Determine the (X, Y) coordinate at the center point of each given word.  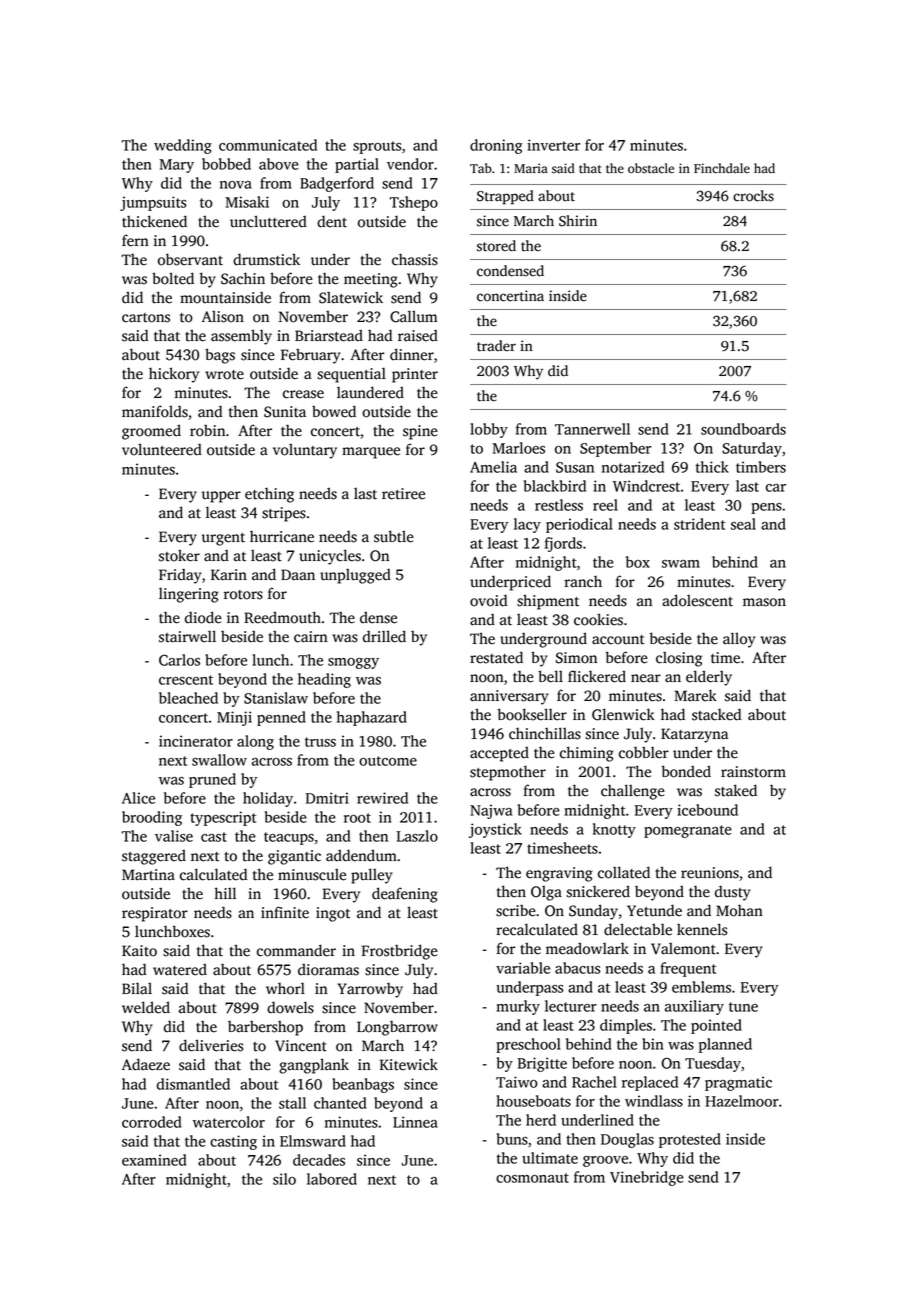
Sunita (285, 412)
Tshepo (414, 203)
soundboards (743, 429)
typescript (223, 818)
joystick (495, 830)
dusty (733, 893)
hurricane (282, 536)
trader (496, 346)
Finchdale (722, 168)
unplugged (355, 576)
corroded (152, 1122)
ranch (583, 581)
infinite (285, 912)
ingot (333, 914)
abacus (577, 968)
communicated (268, 145)
